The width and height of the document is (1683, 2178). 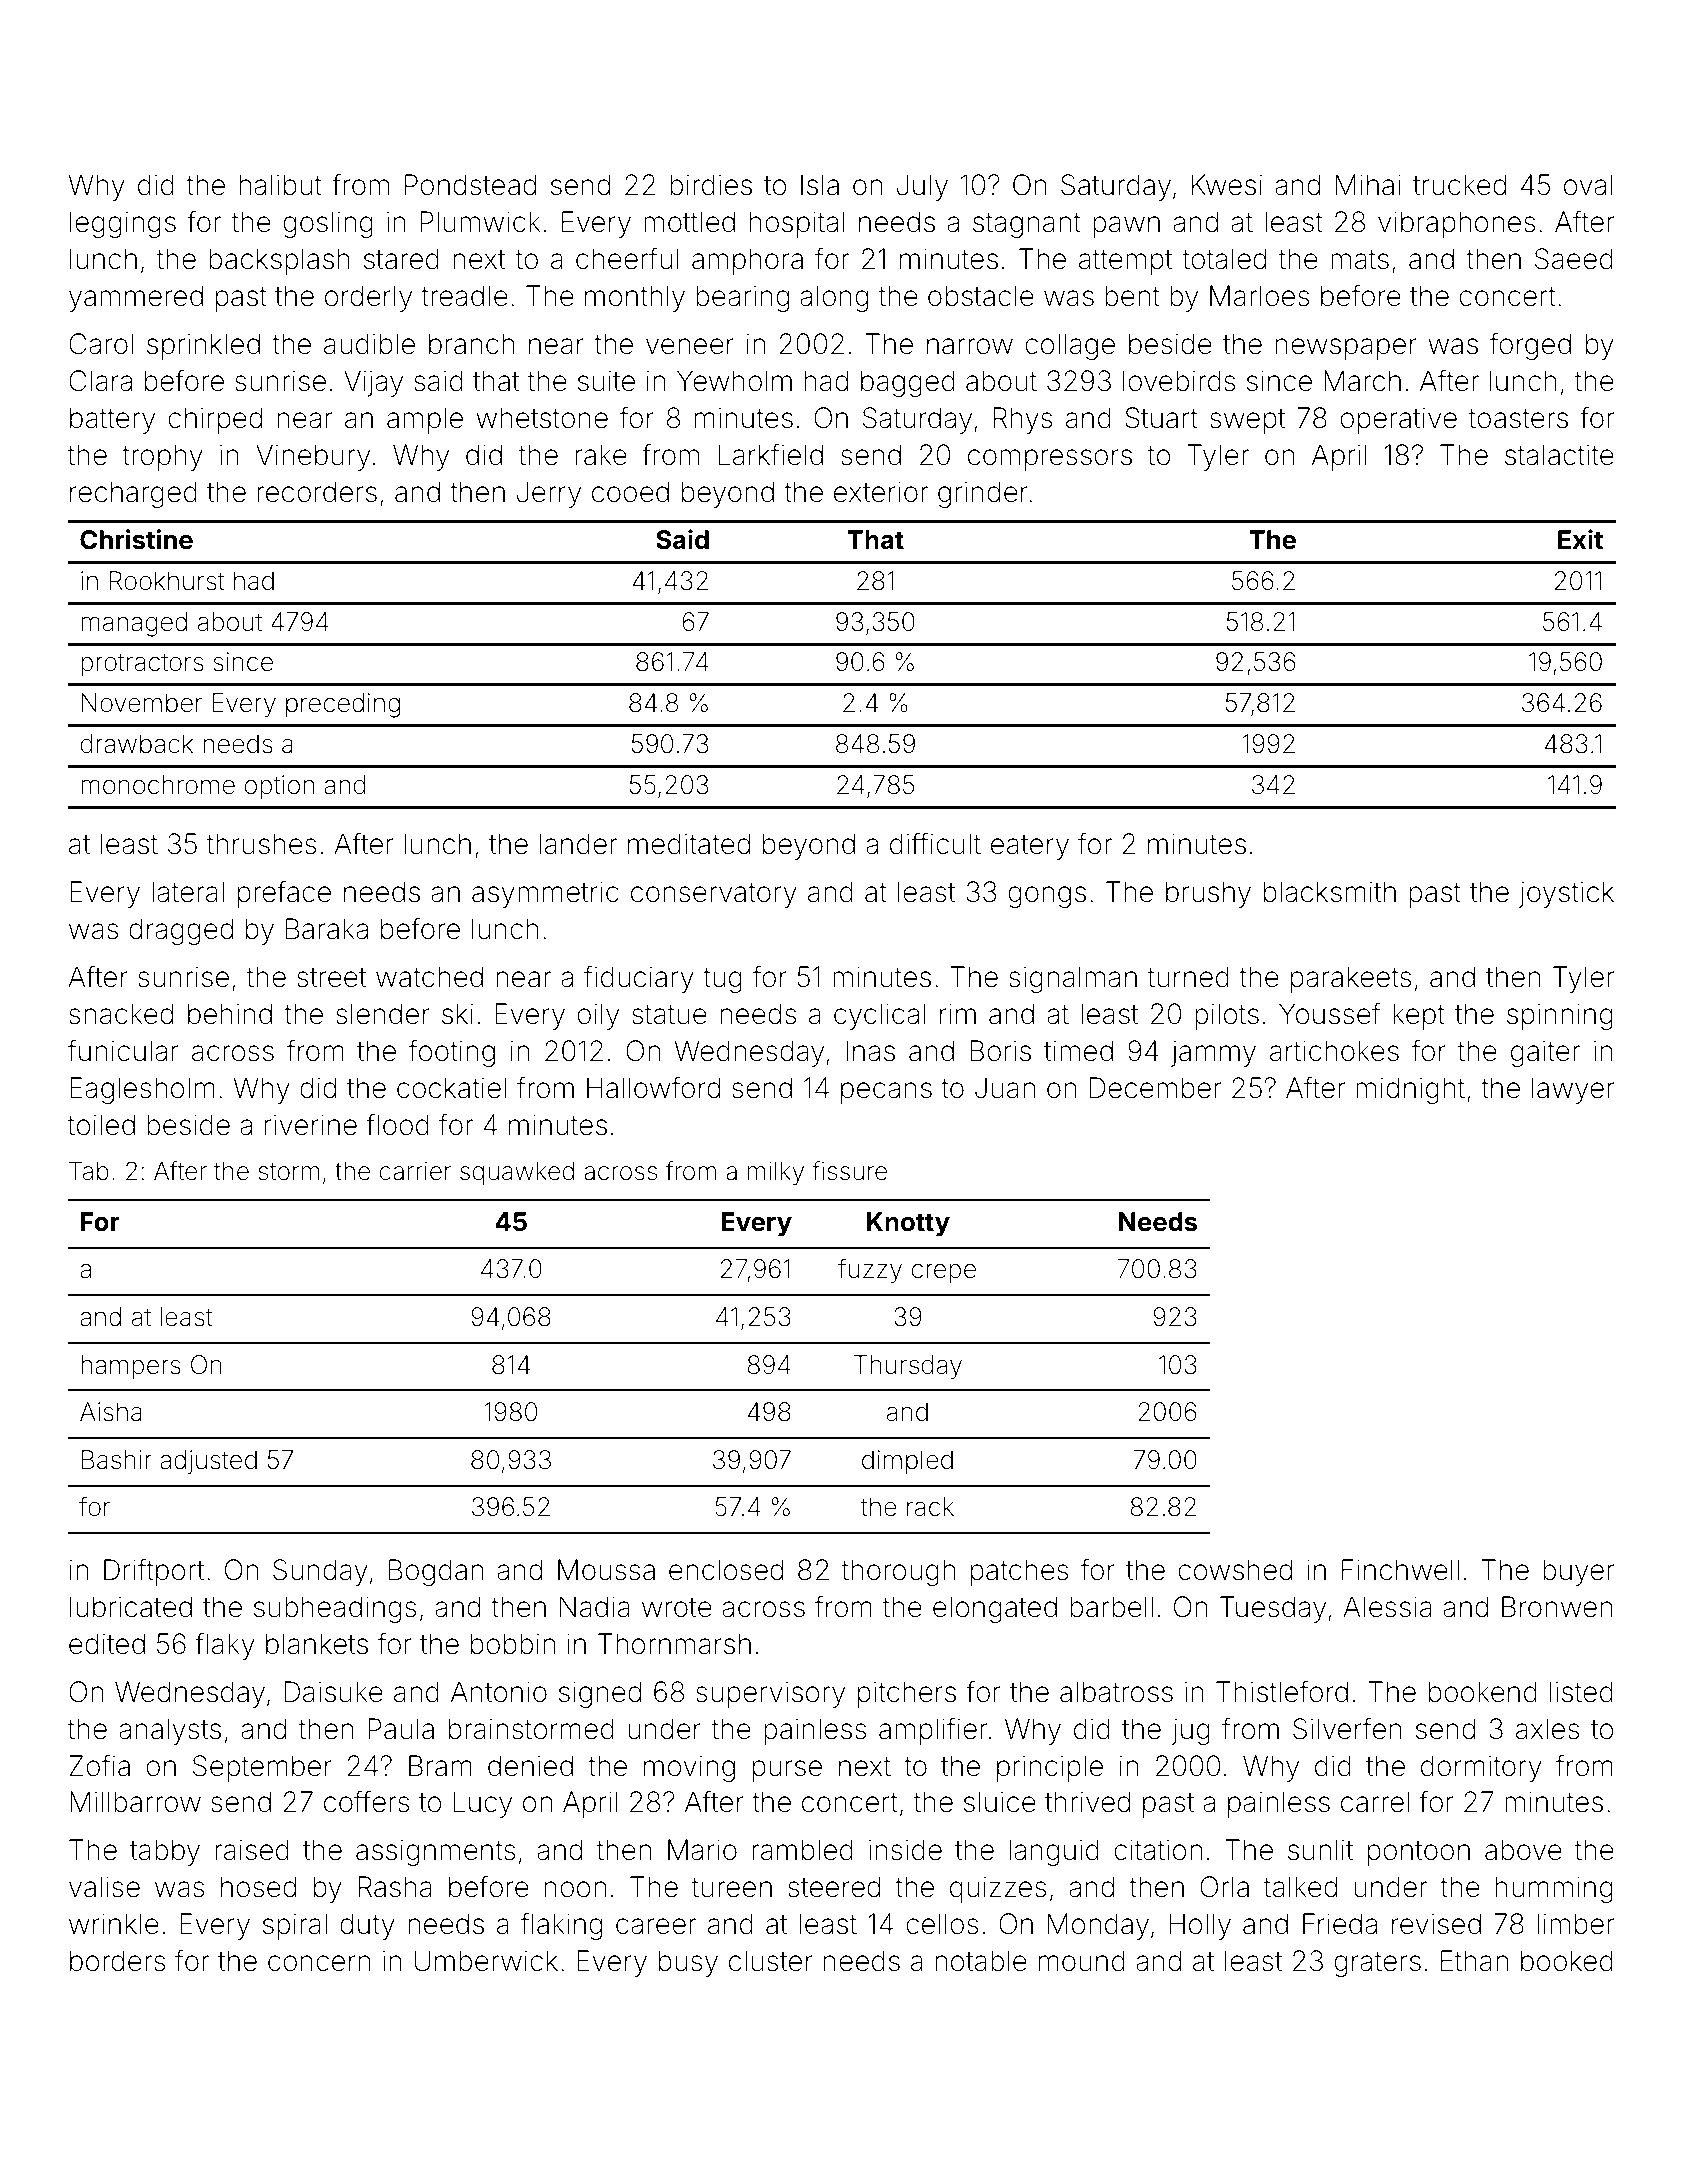 I want to click on enclosed, so click(x=726, y=1570).
